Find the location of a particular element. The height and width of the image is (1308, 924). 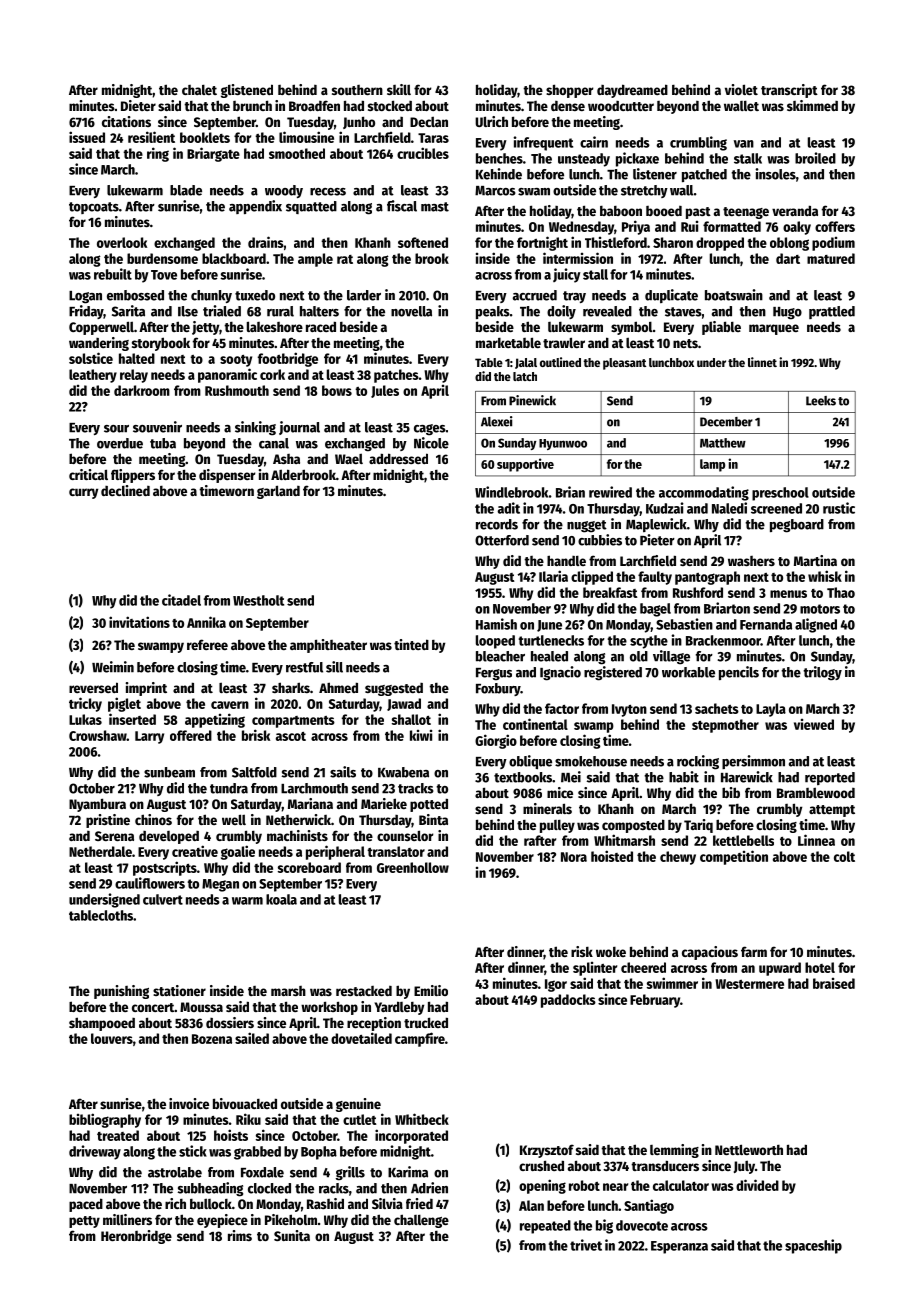

handle is located at coordinates (566, 560).
